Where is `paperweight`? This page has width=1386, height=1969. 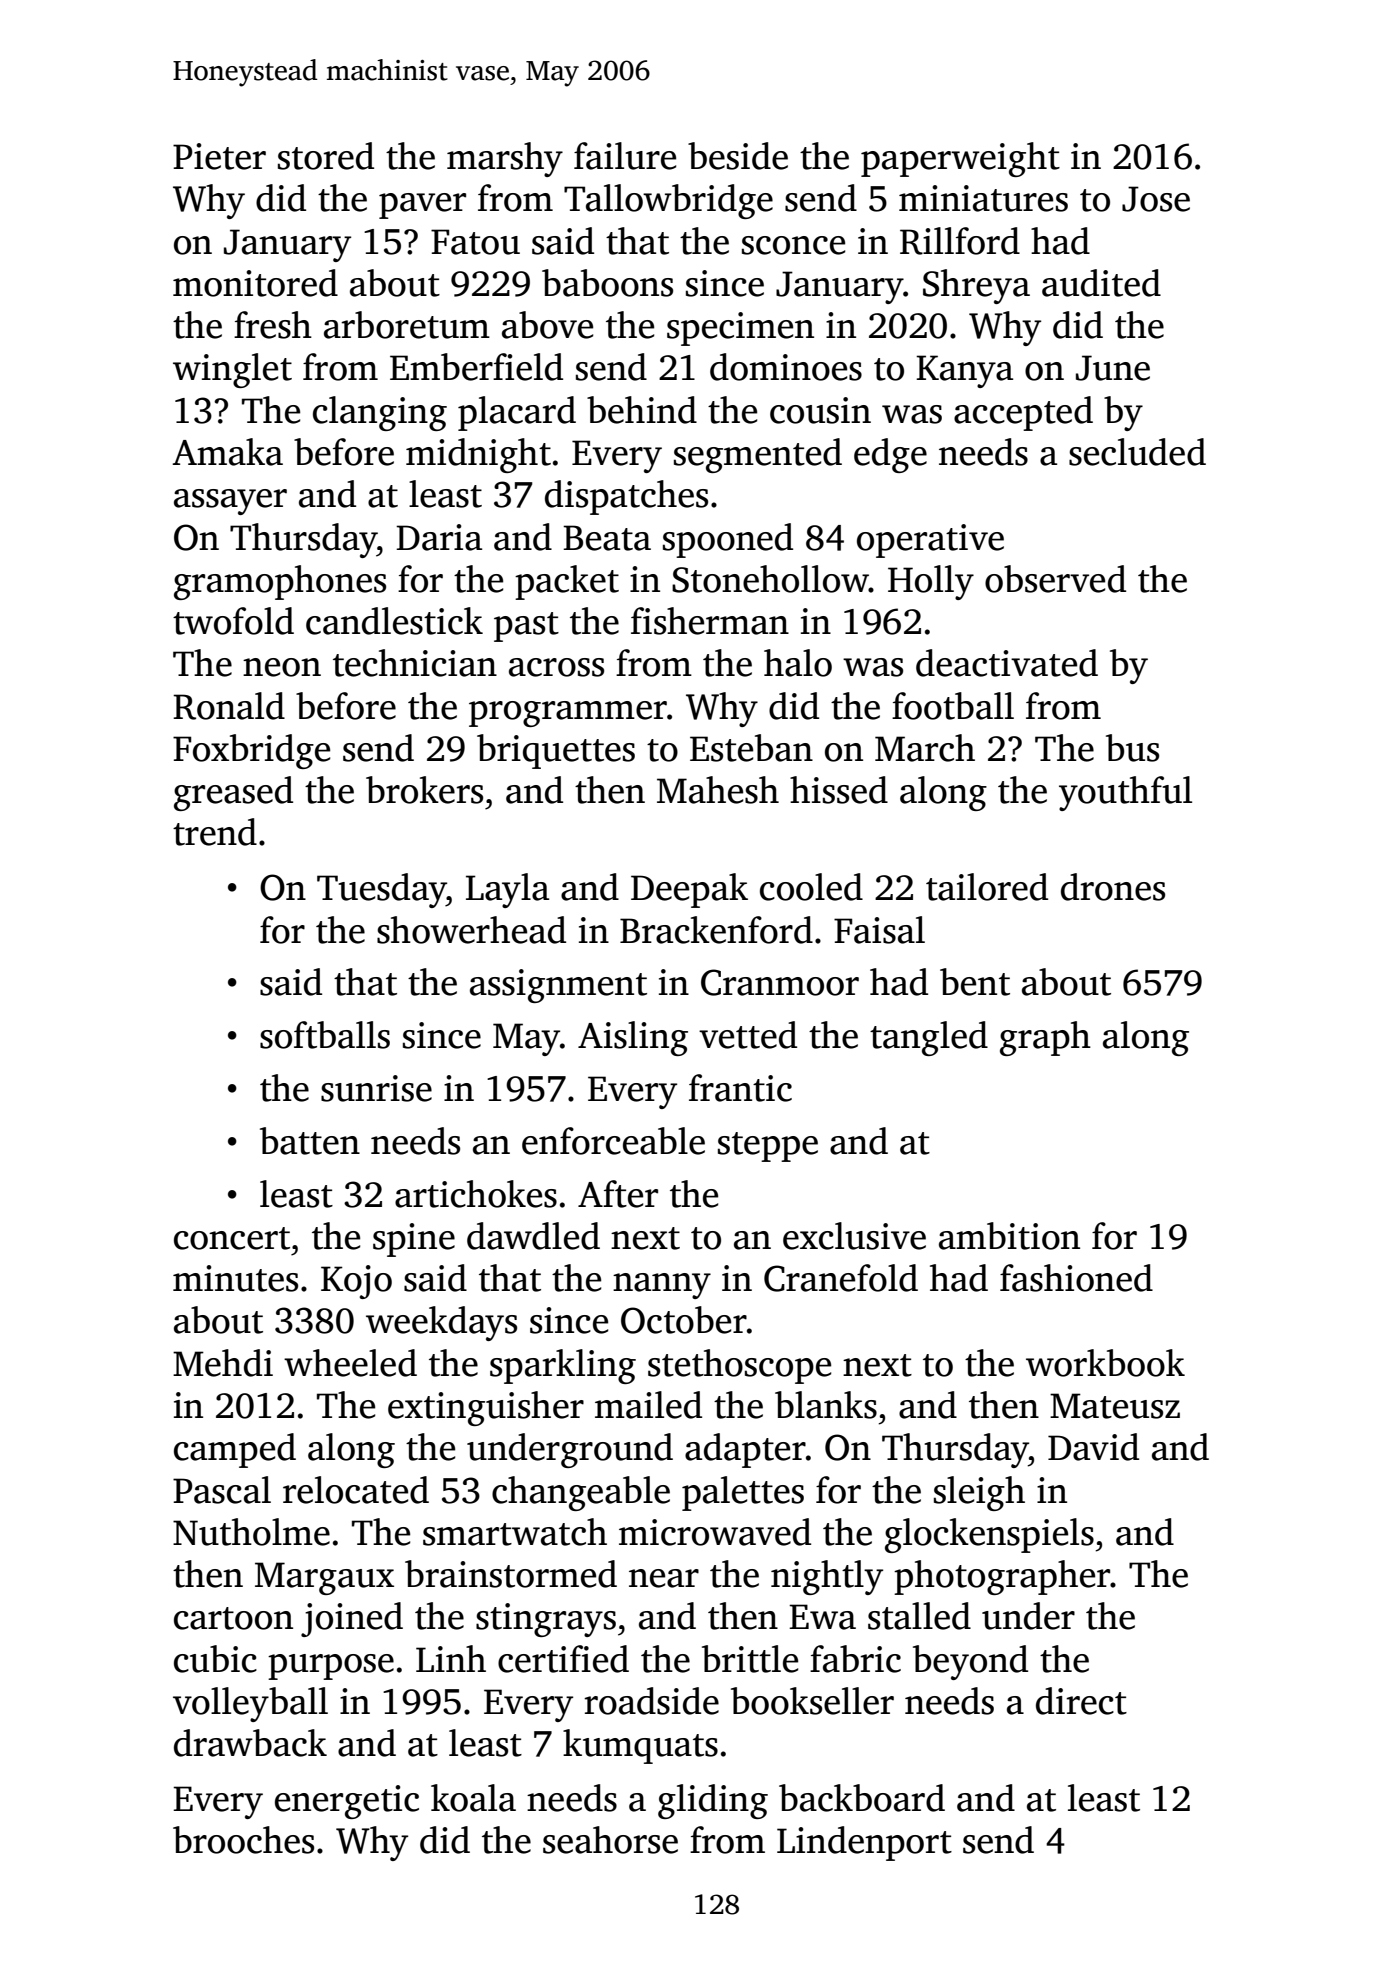 paperweight is located at coordinates (960, 159).
